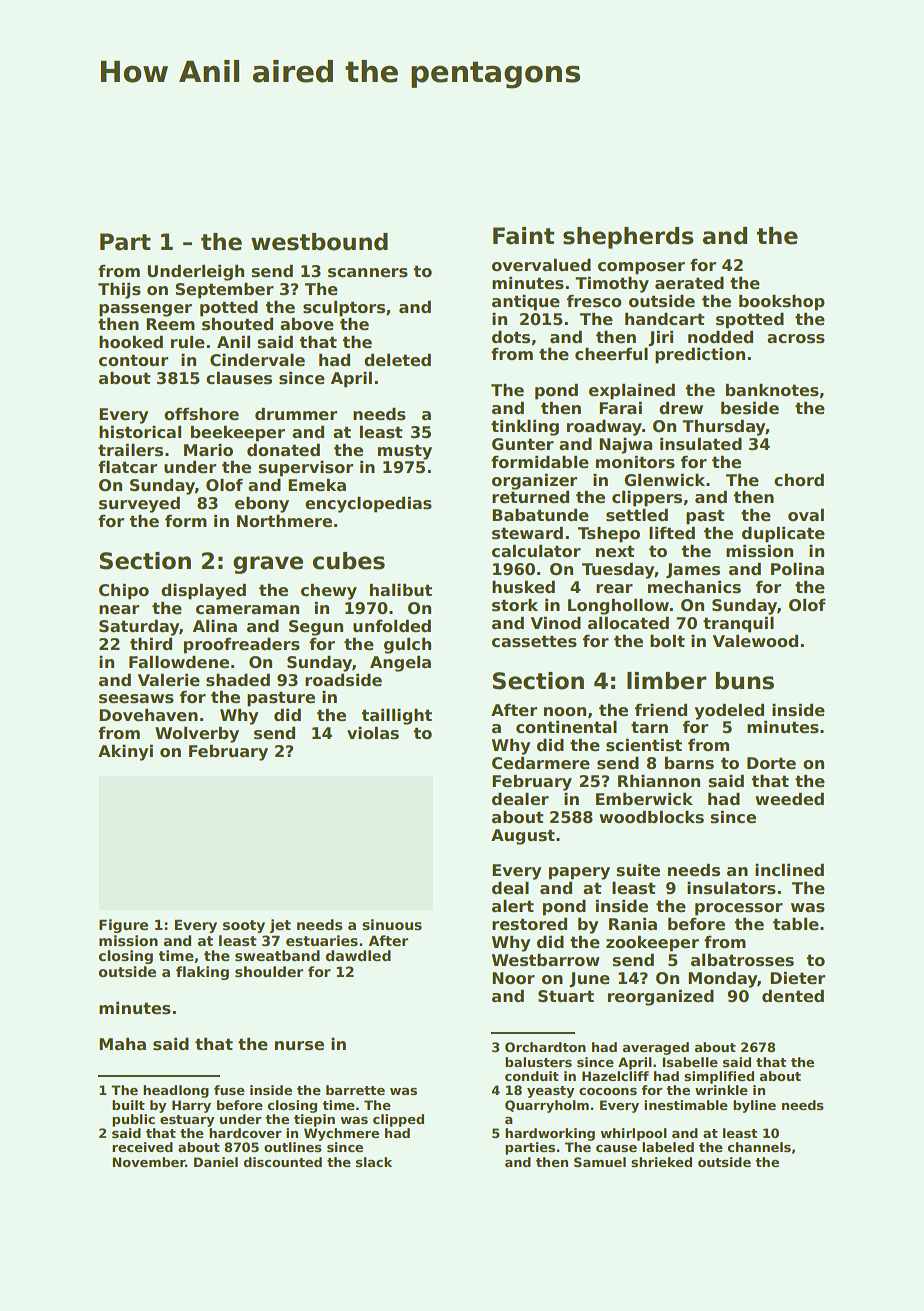 The image size is (924, 1311). I want to click on shepherds, so click(628, 238).
